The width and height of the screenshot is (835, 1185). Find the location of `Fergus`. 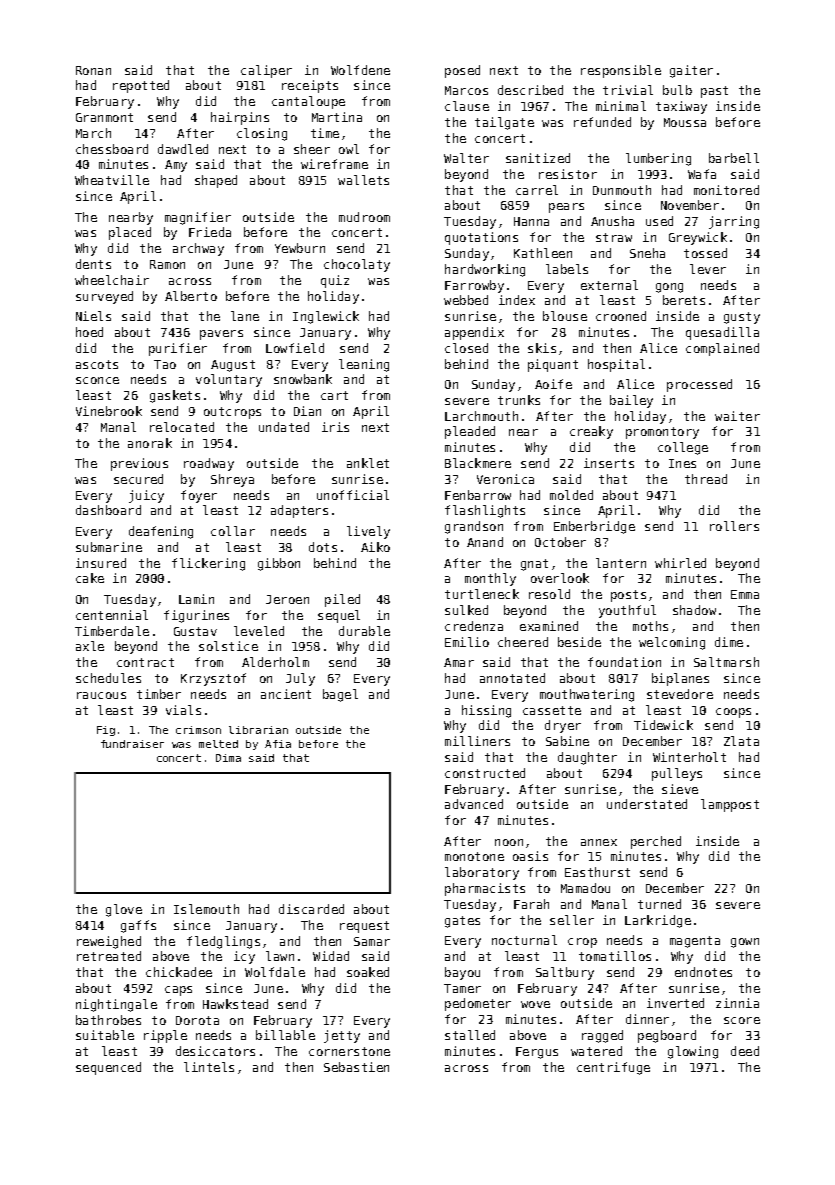

Fergus is located at coordinates (537, 1053).
